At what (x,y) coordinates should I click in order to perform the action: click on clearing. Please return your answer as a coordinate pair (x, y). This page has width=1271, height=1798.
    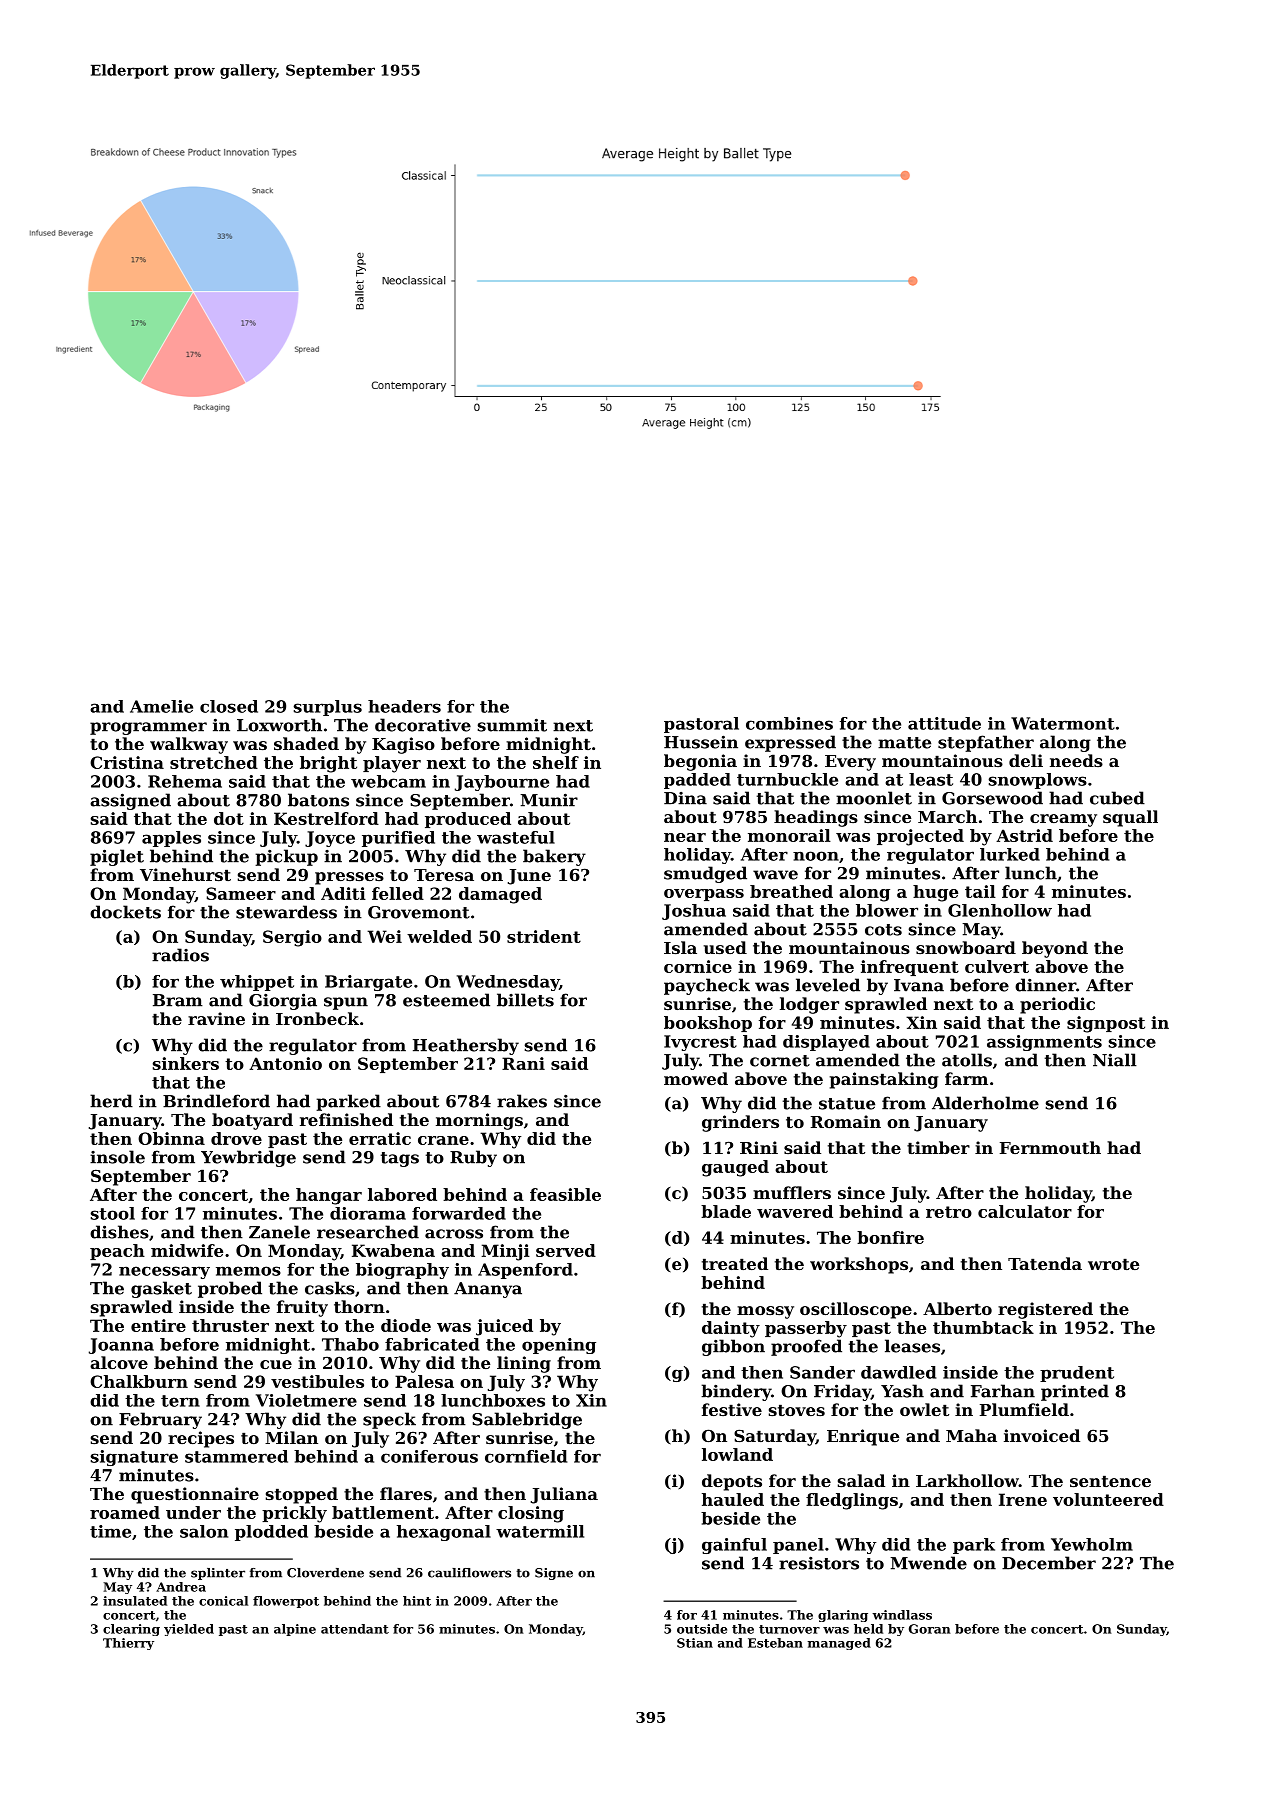
    Looking at the image, I should click on (131, 1630).
